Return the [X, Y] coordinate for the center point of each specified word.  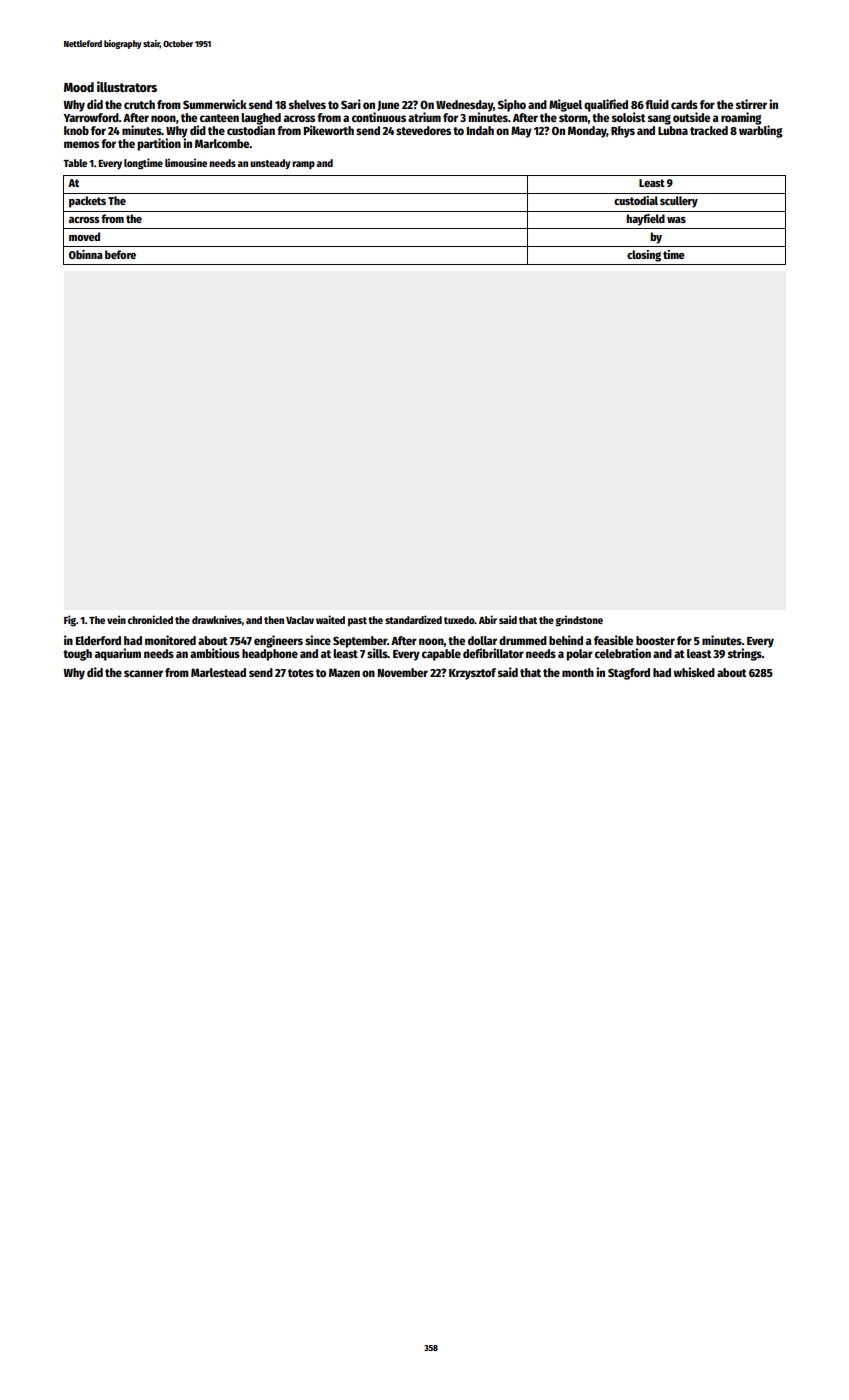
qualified [606, 105]
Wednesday [464, 106]
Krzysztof [472, 674]
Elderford [98, 640]
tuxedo [459, 620]
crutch [139, 104]
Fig [70, 621]
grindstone [579, 621]
